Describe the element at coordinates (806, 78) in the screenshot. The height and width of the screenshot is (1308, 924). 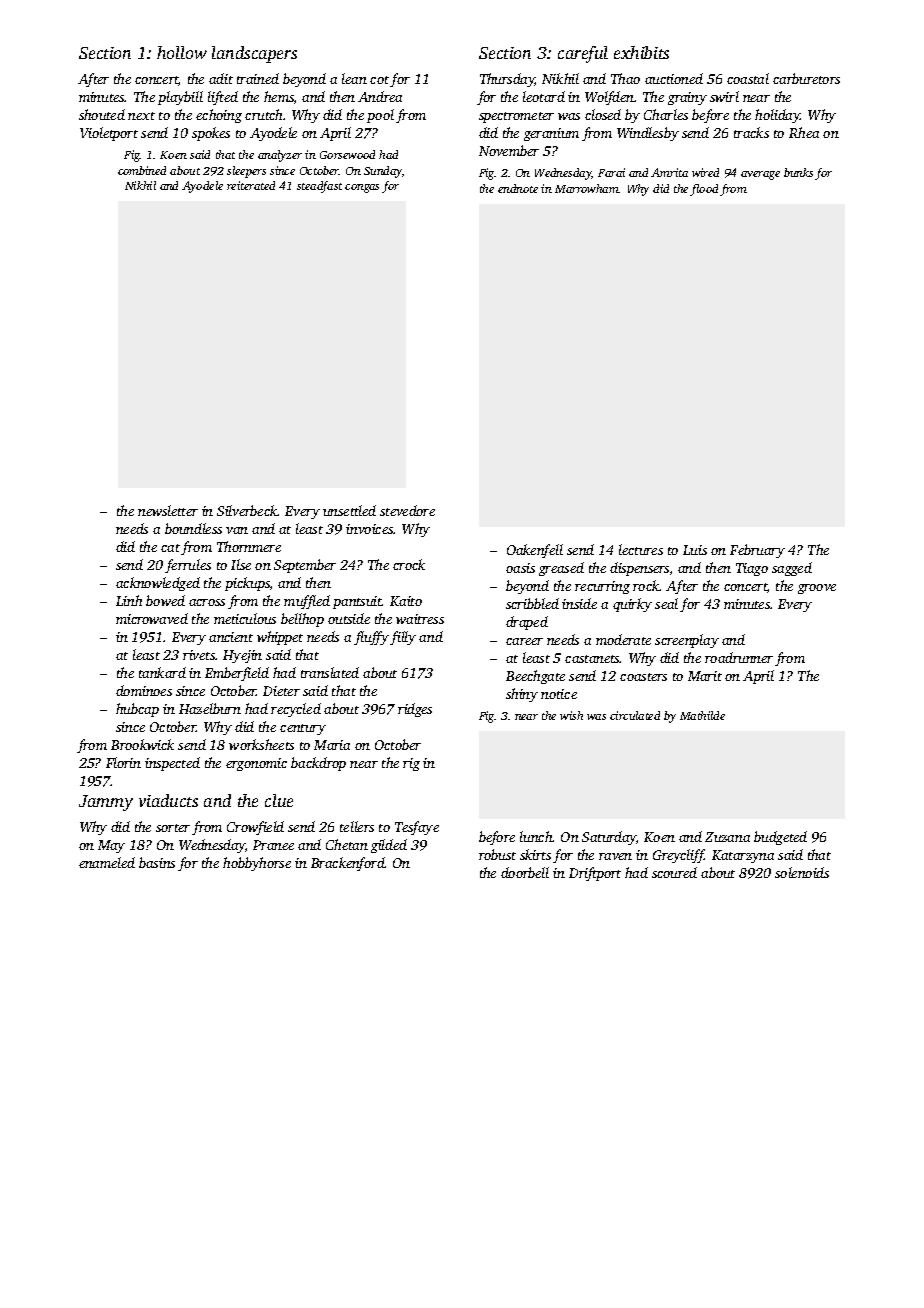
I see `carburetors` at that location.
